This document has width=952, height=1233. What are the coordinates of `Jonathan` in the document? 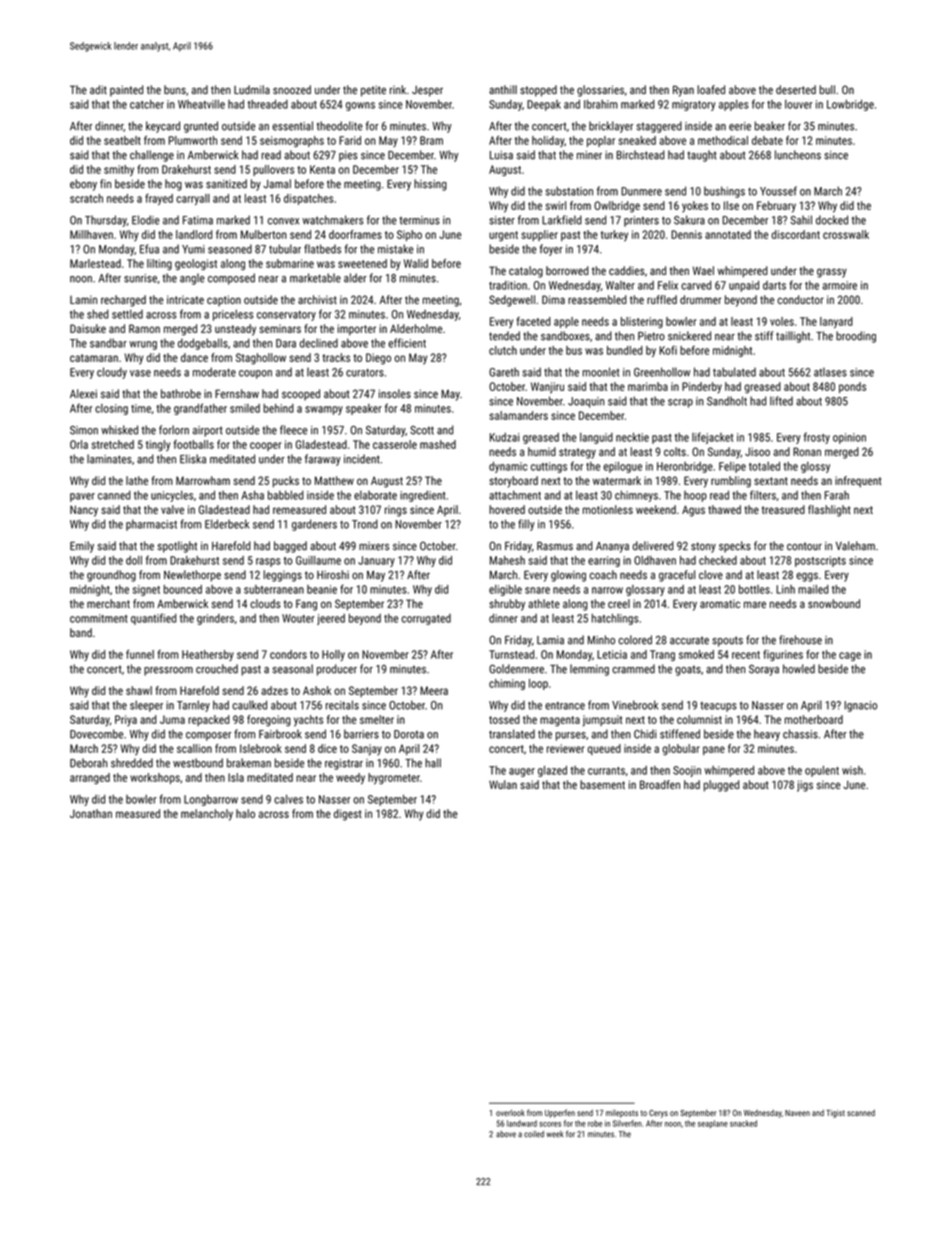 It's located at (91, 813).
